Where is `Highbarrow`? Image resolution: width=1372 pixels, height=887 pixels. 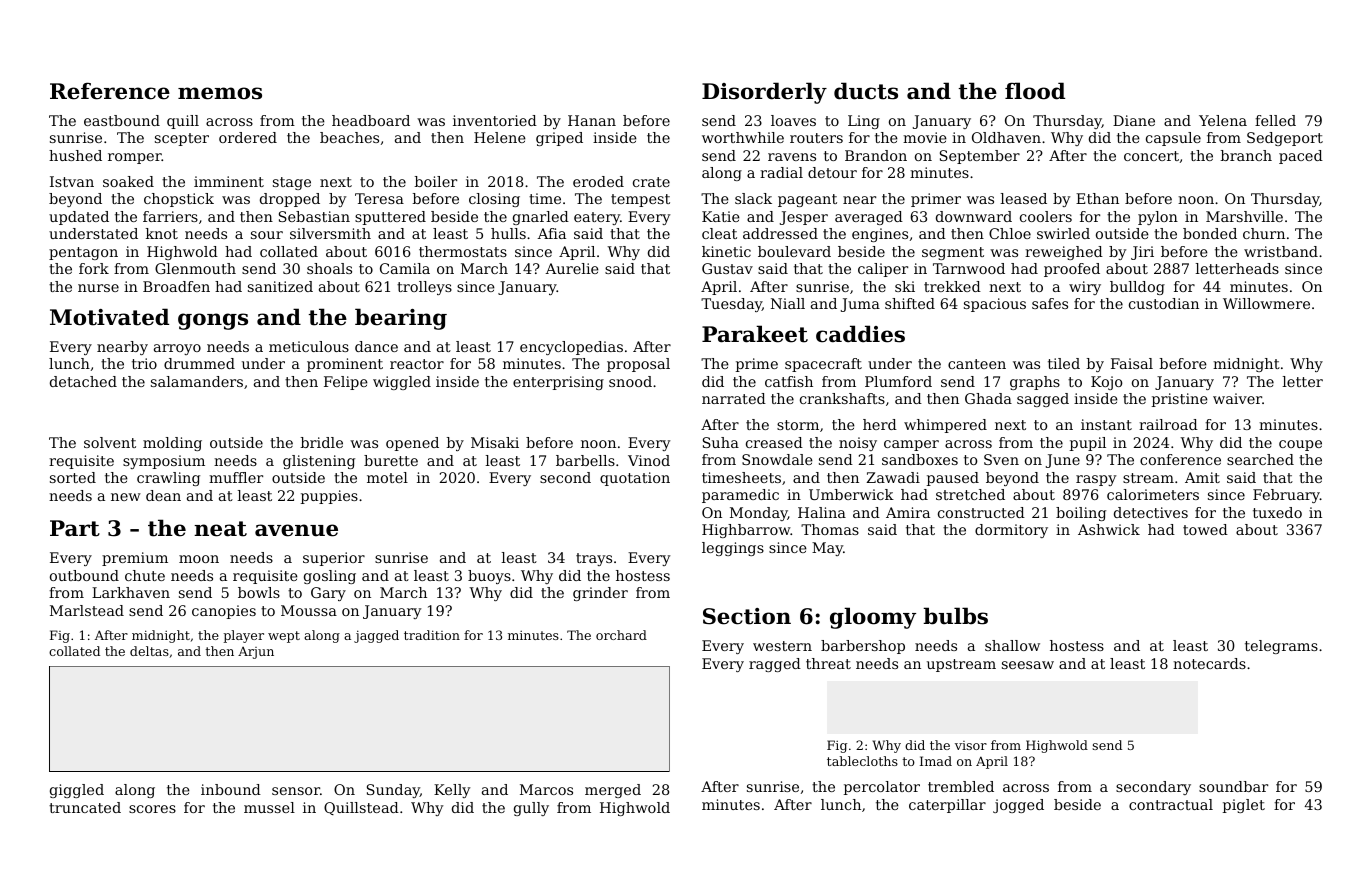
Highbarrow is located at coordinates (746, 531).
